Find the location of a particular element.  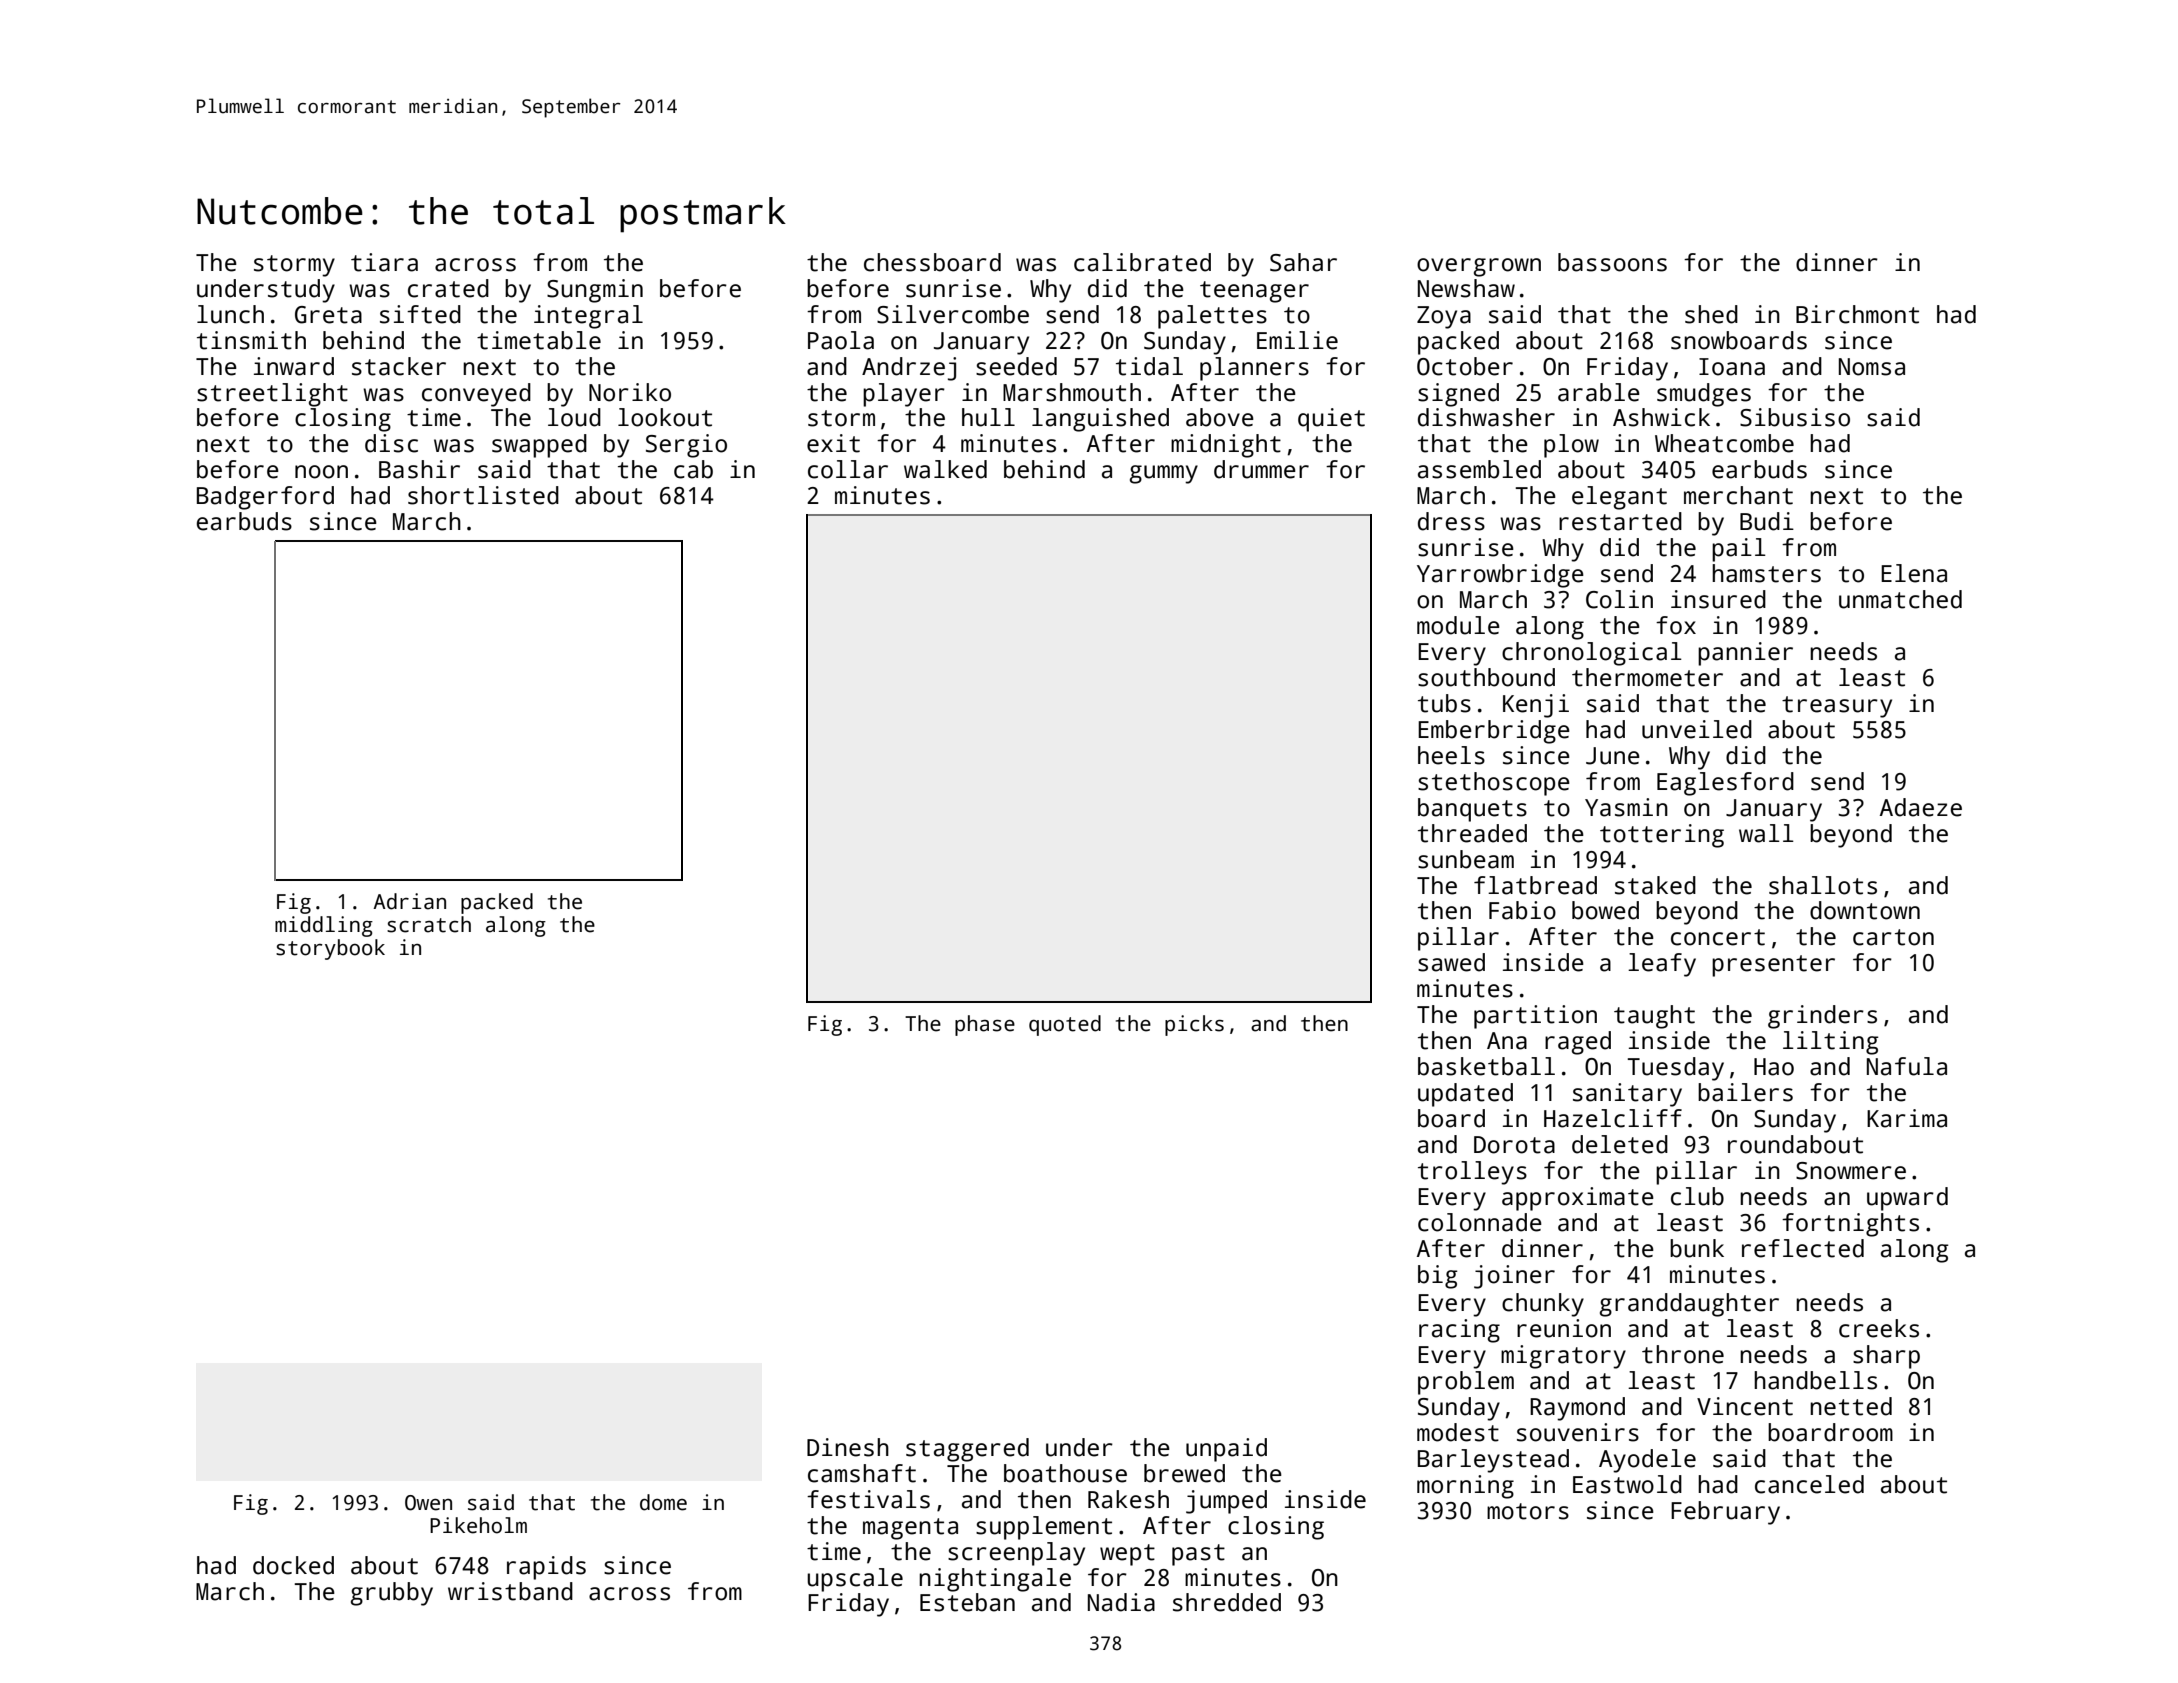

Sungmin is located at coordinates (595, 291).
